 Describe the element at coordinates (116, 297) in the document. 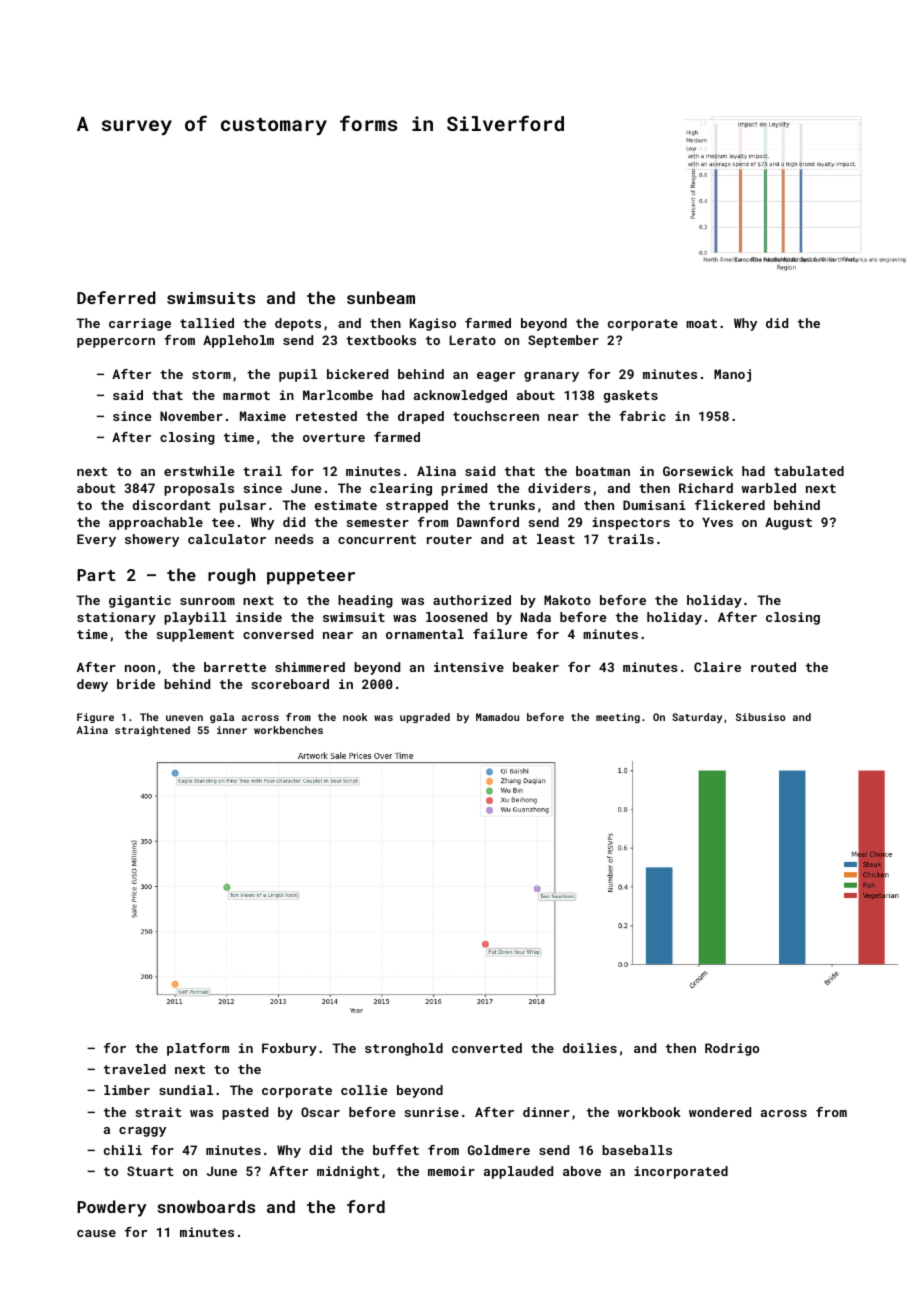

I see `Deferred` at that location.
